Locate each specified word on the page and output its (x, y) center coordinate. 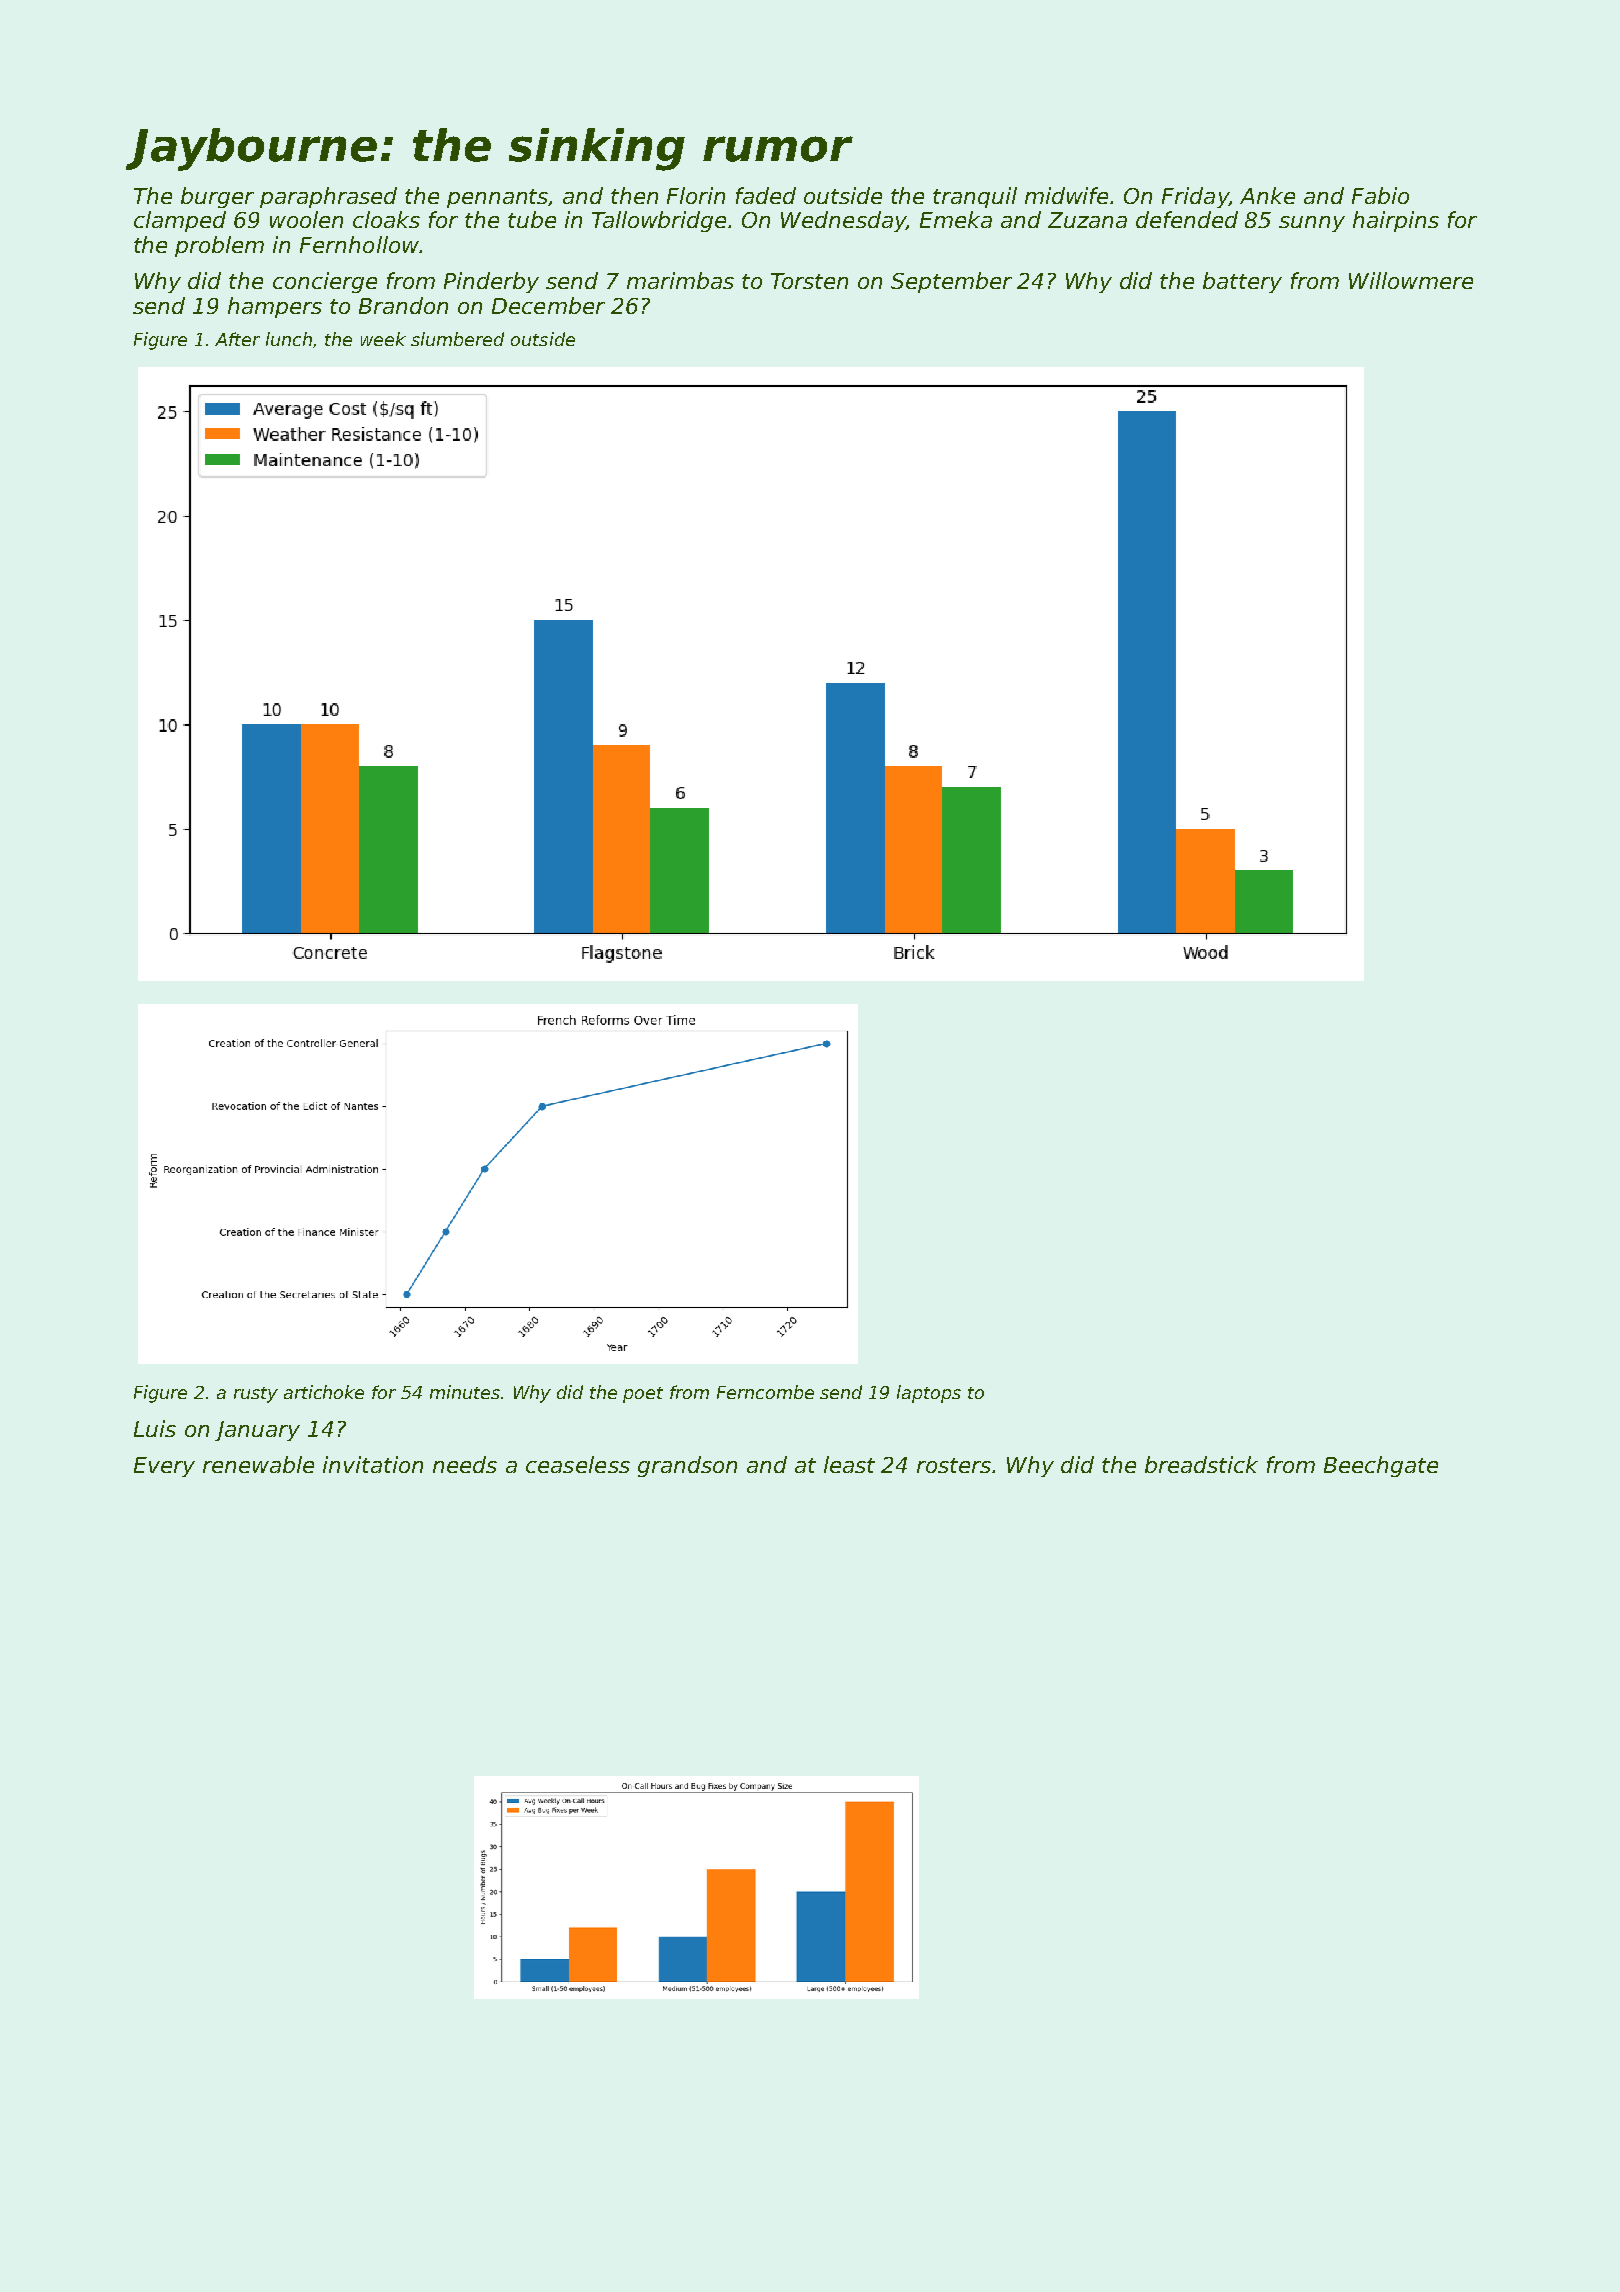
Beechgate (1381, 1466)
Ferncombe (765, 1392)
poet (643, 1395)
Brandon (403, 305)
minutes (465, 1392)
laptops (929, 1394)
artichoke (324, 1392)
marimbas (680, 280)
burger (217, 197)
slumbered (457, 339)
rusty (256, 1395)
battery (1242, 282)
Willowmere (1411, 280)
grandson (687, 1466)
